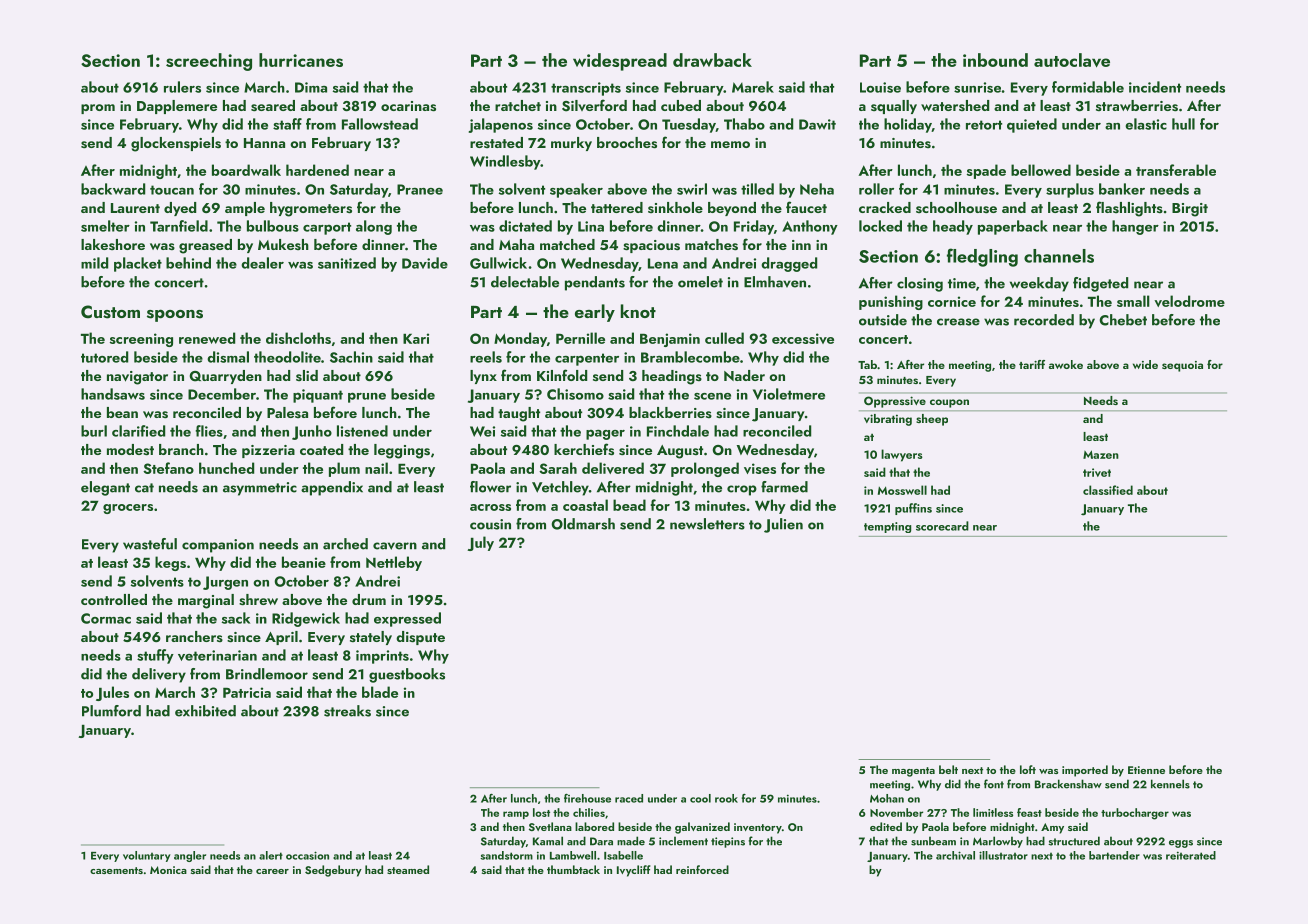 Image resolution: width=1308 pixels, height=924 pixels. I want to click on boardwalk, so click(246, 170).
